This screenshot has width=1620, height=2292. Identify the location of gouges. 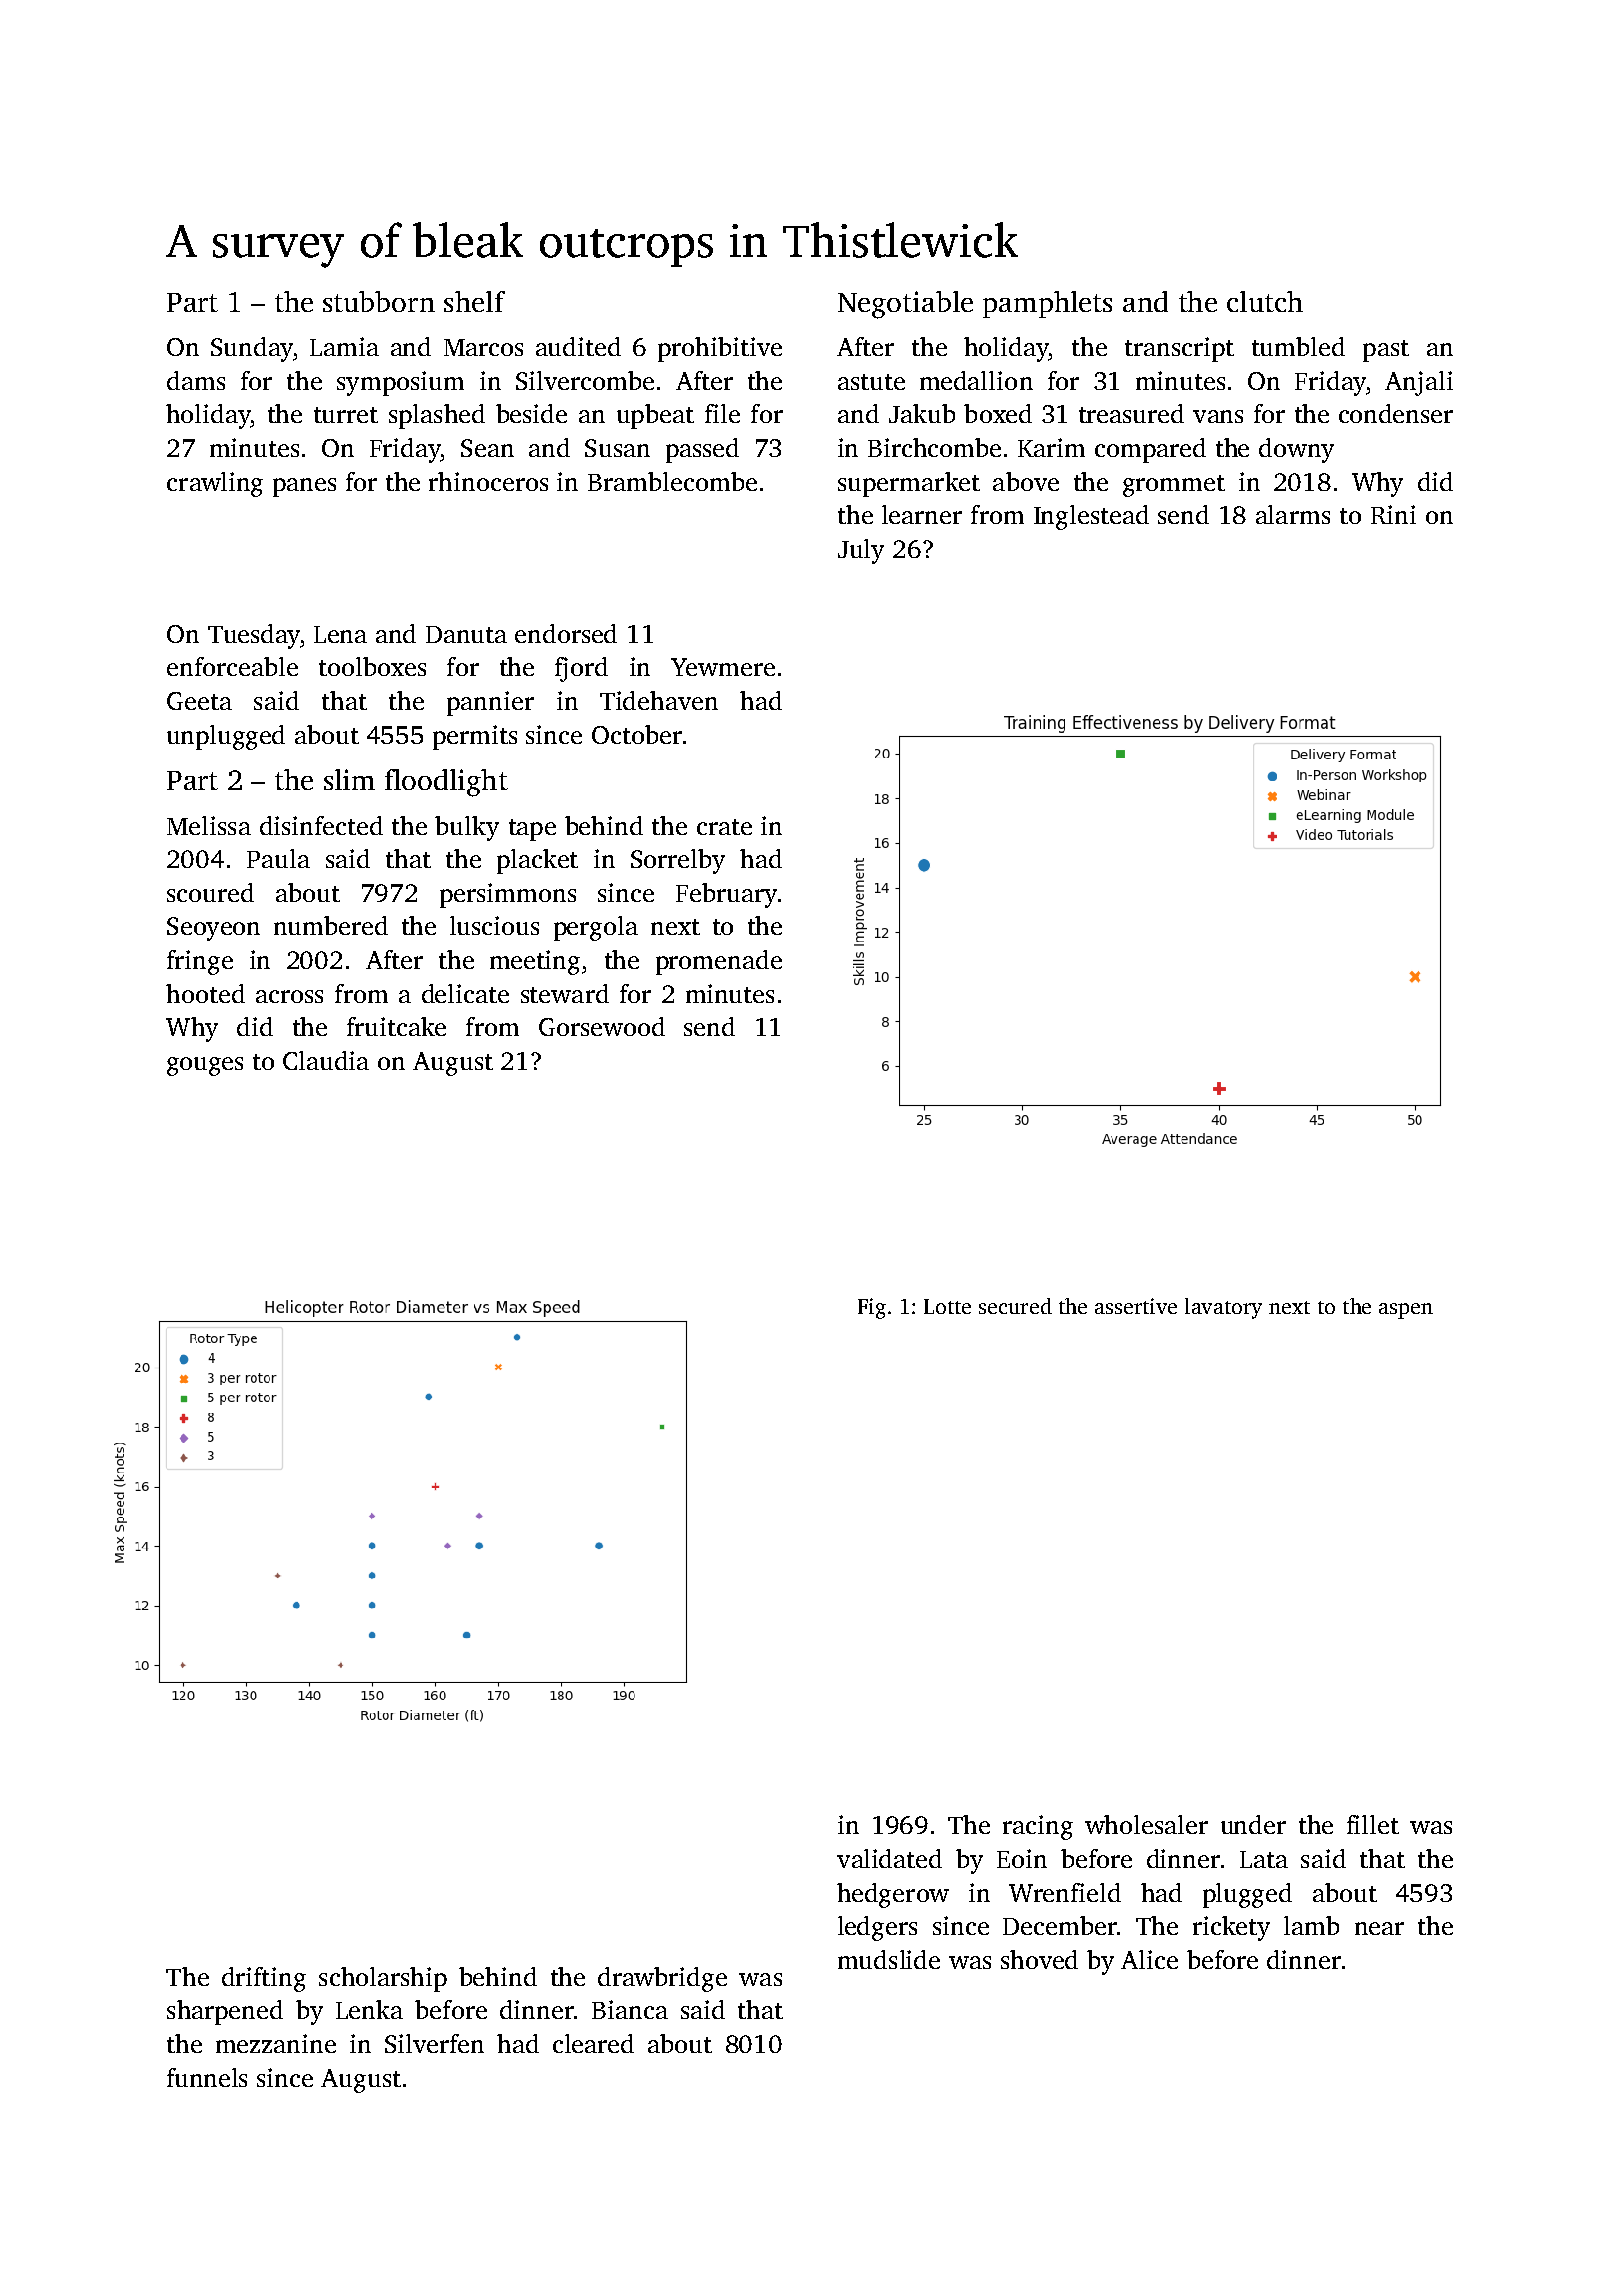
(205, 1066).
